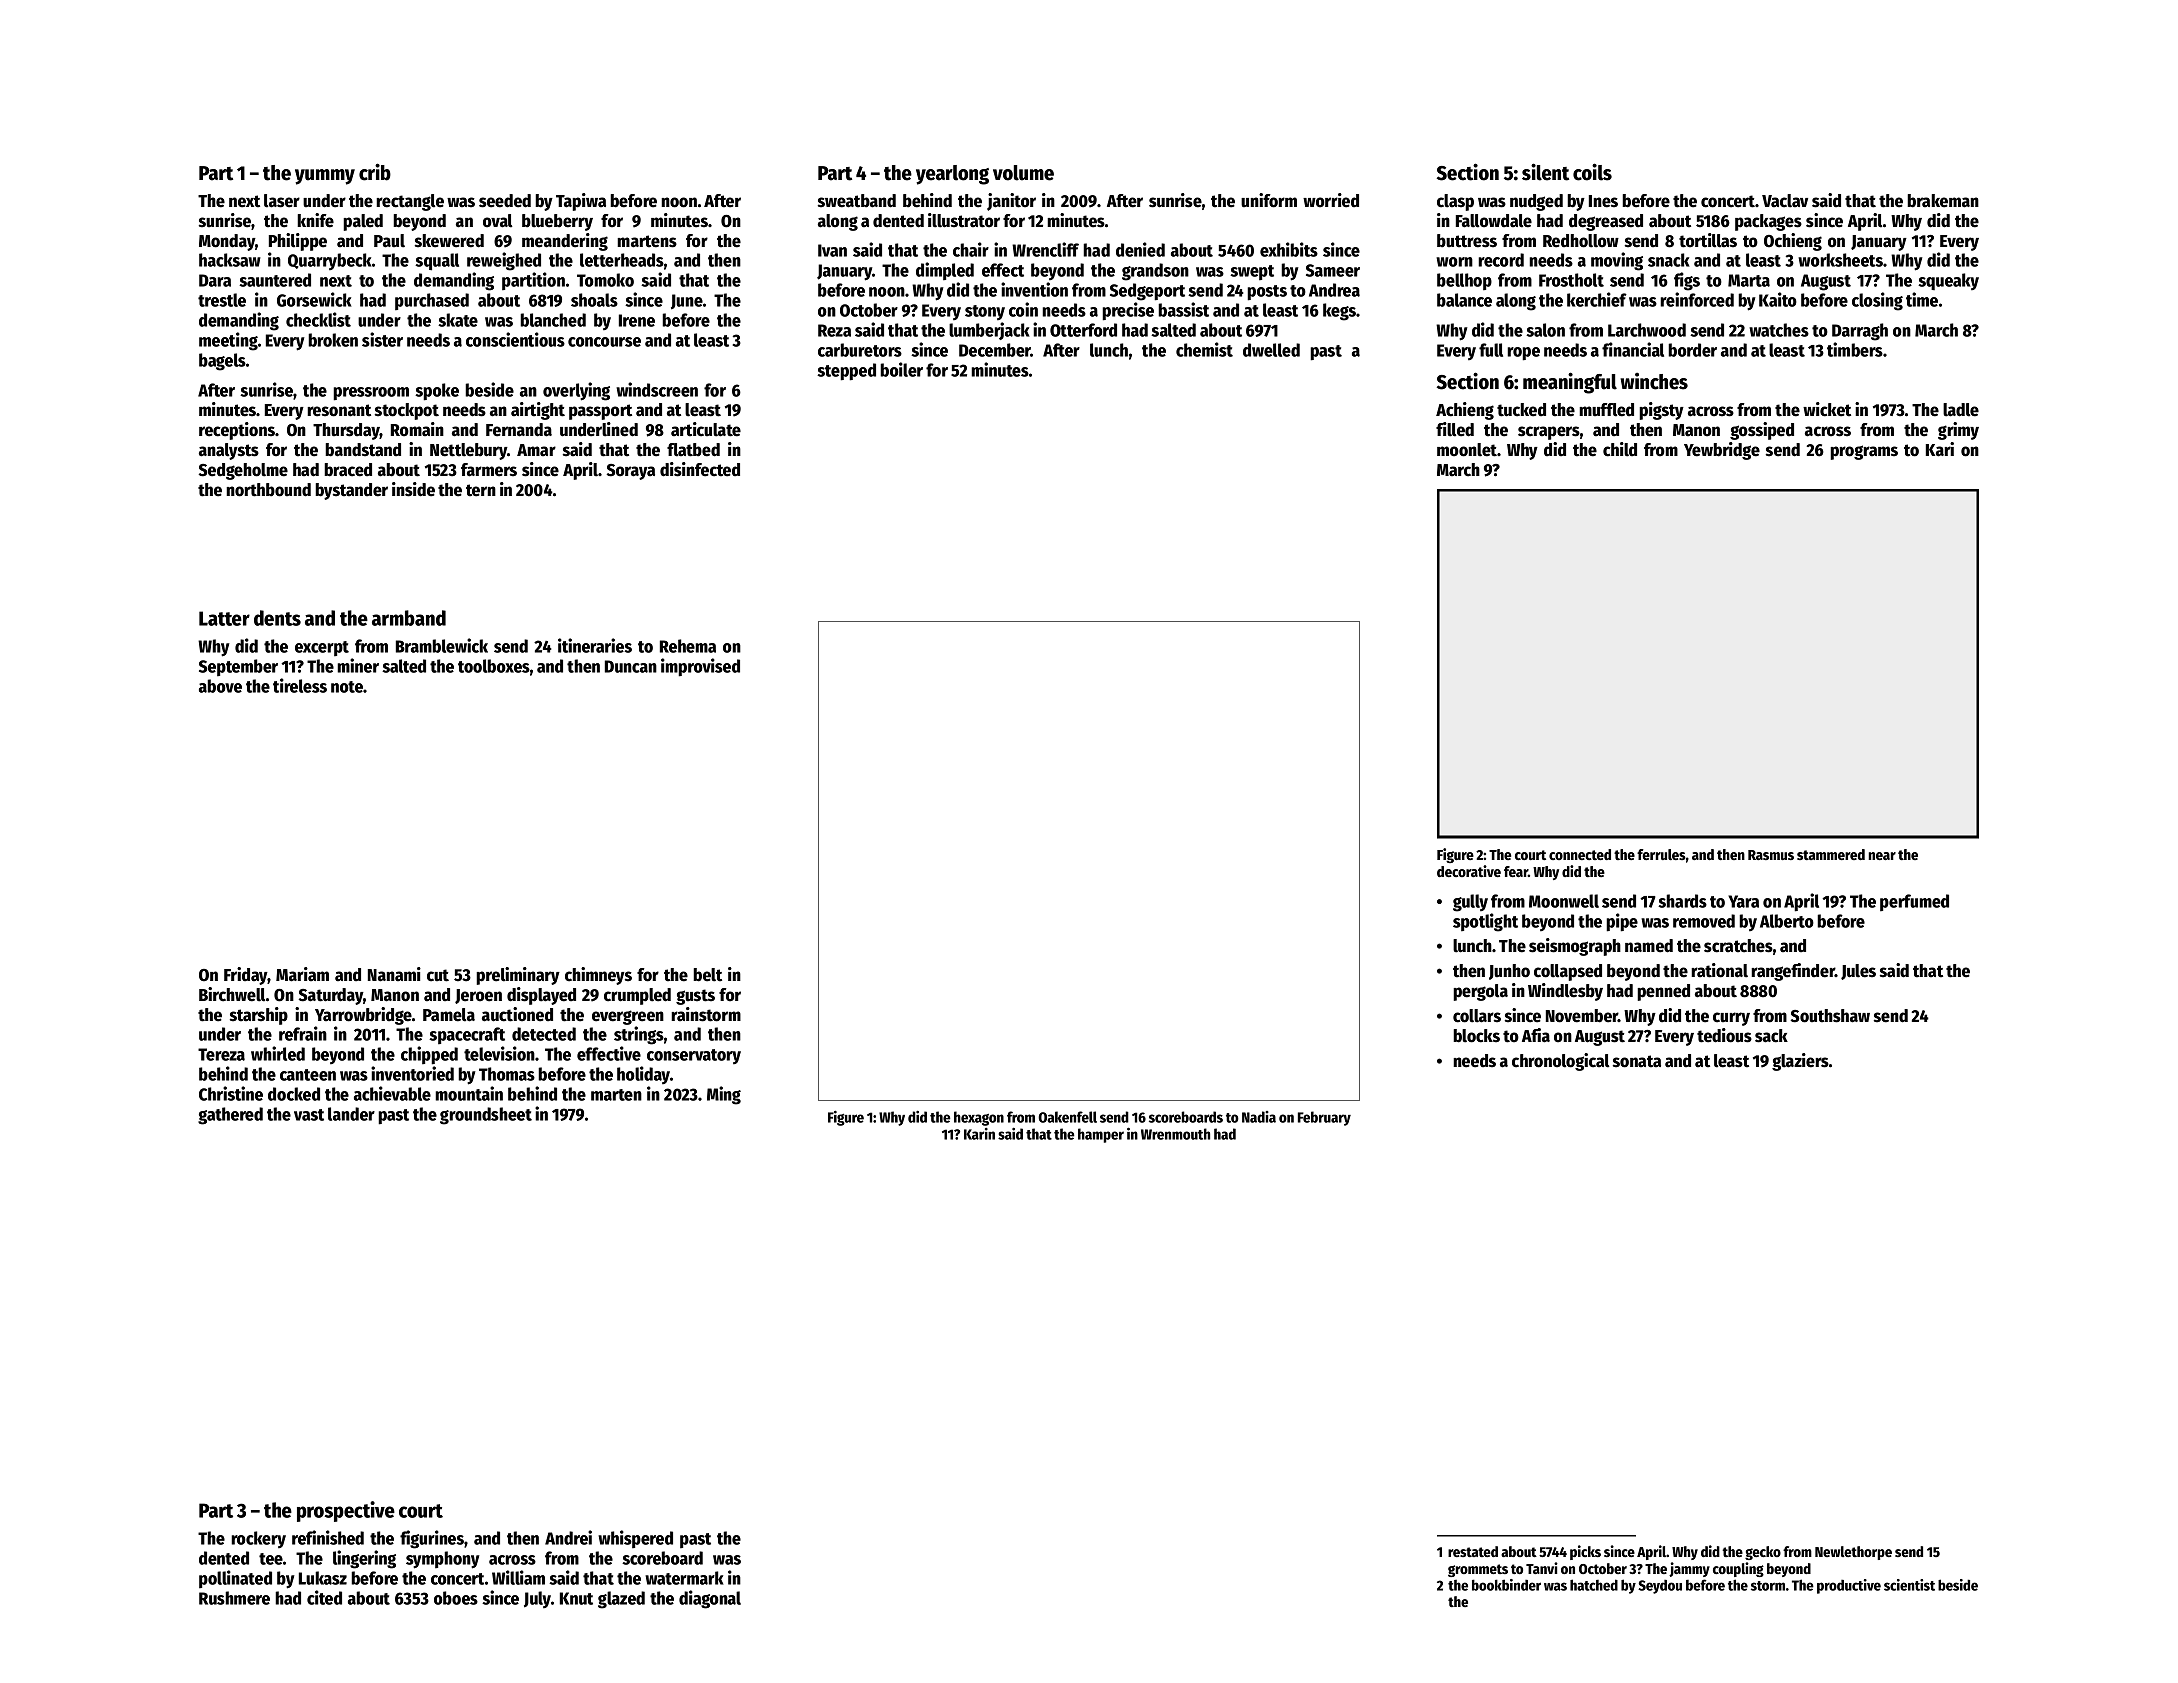  I want to click on Friday, so click(246, 976).
